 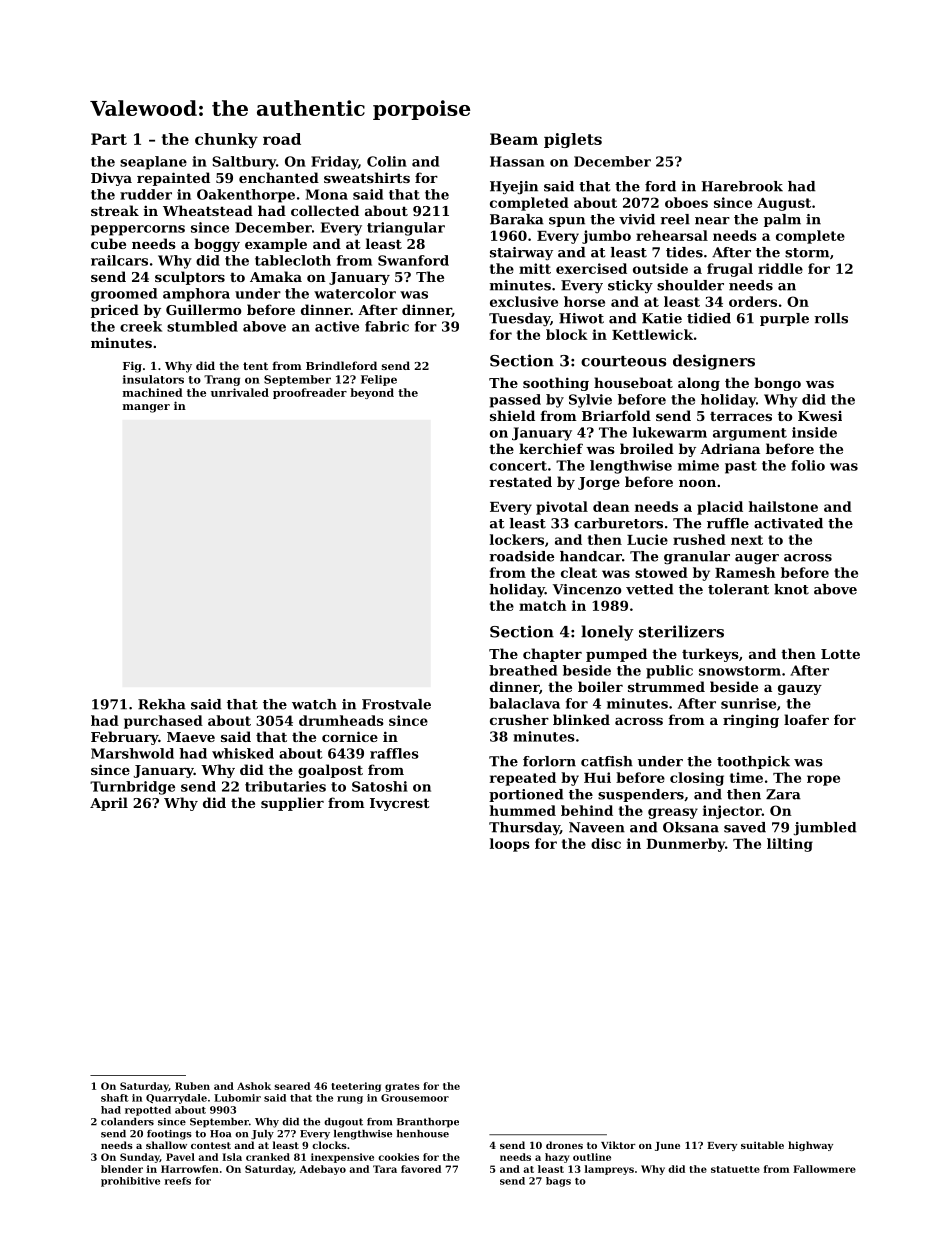 What do you see at coordinates (757, 559) in the screenshot?
I see `auger` at bounding box center [757, 559].
